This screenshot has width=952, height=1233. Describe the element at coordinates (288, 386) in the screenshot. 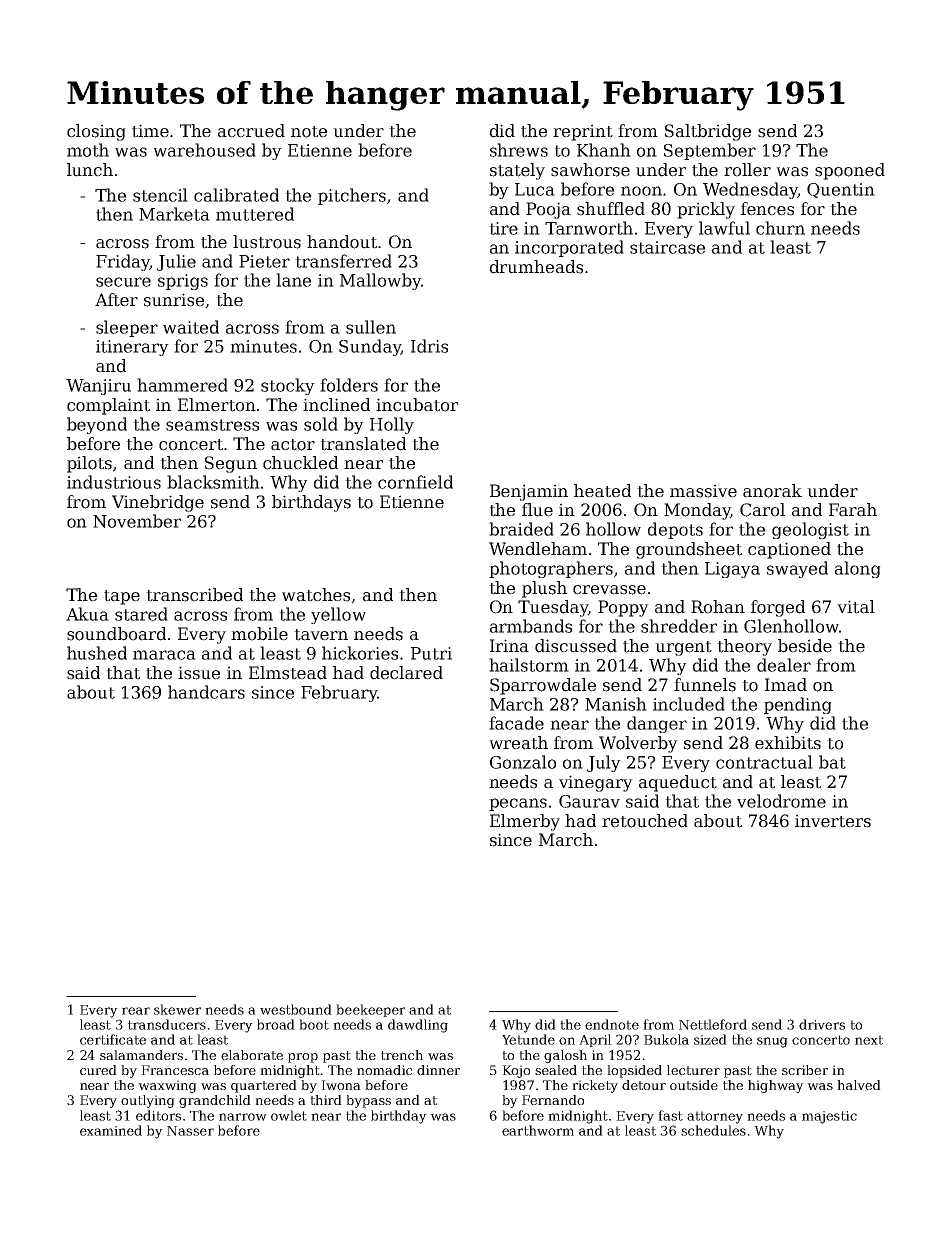

I see `stocky` at that location.
